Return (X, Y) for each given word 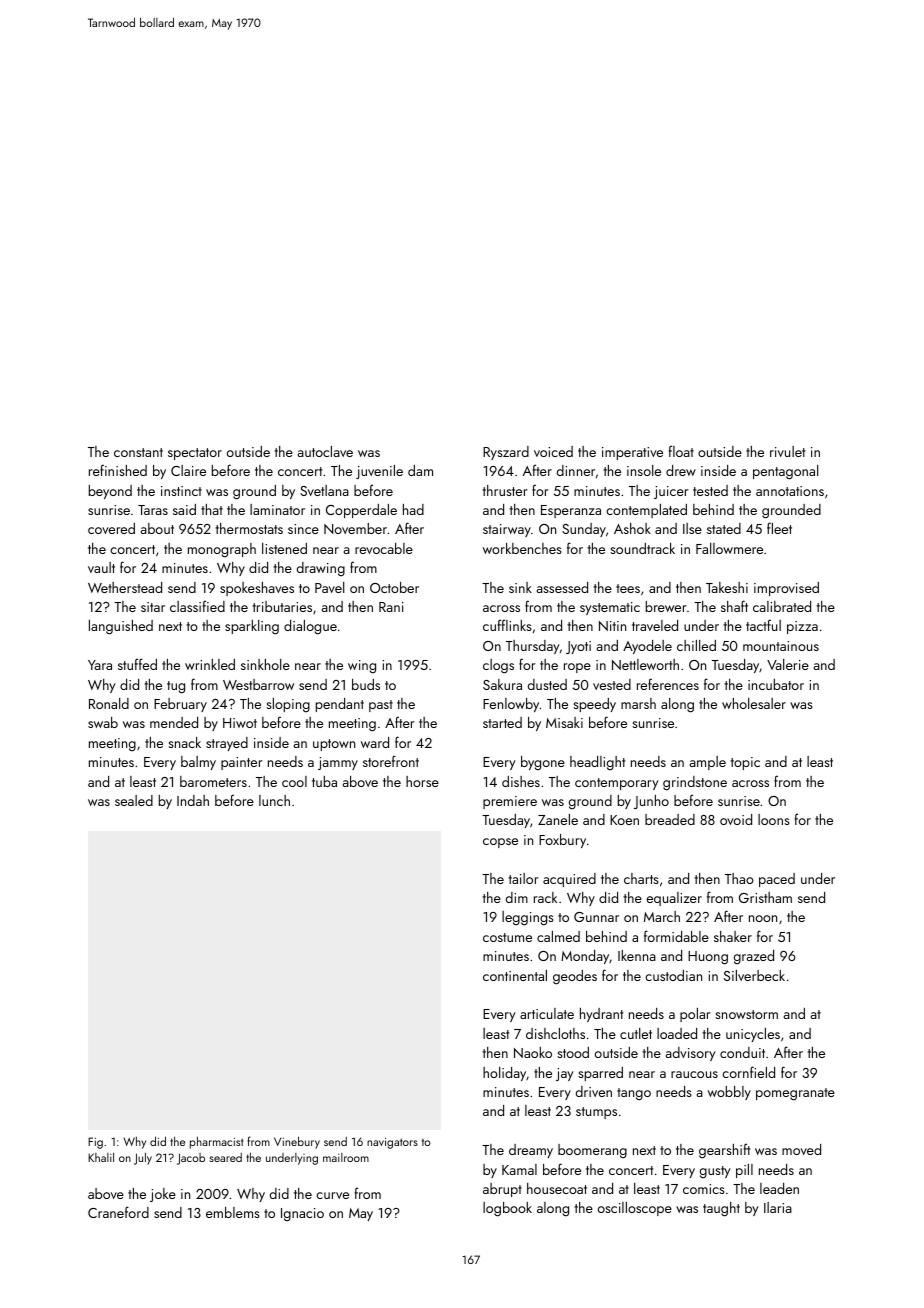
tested (710, 490)
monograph (222, 550)
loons (774, 819)
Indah (193, 800)
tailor (523, 878)
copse (500, 843)
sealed (134, 800)
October (394, 587)
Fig (95, 1143)
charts (641, 878)
